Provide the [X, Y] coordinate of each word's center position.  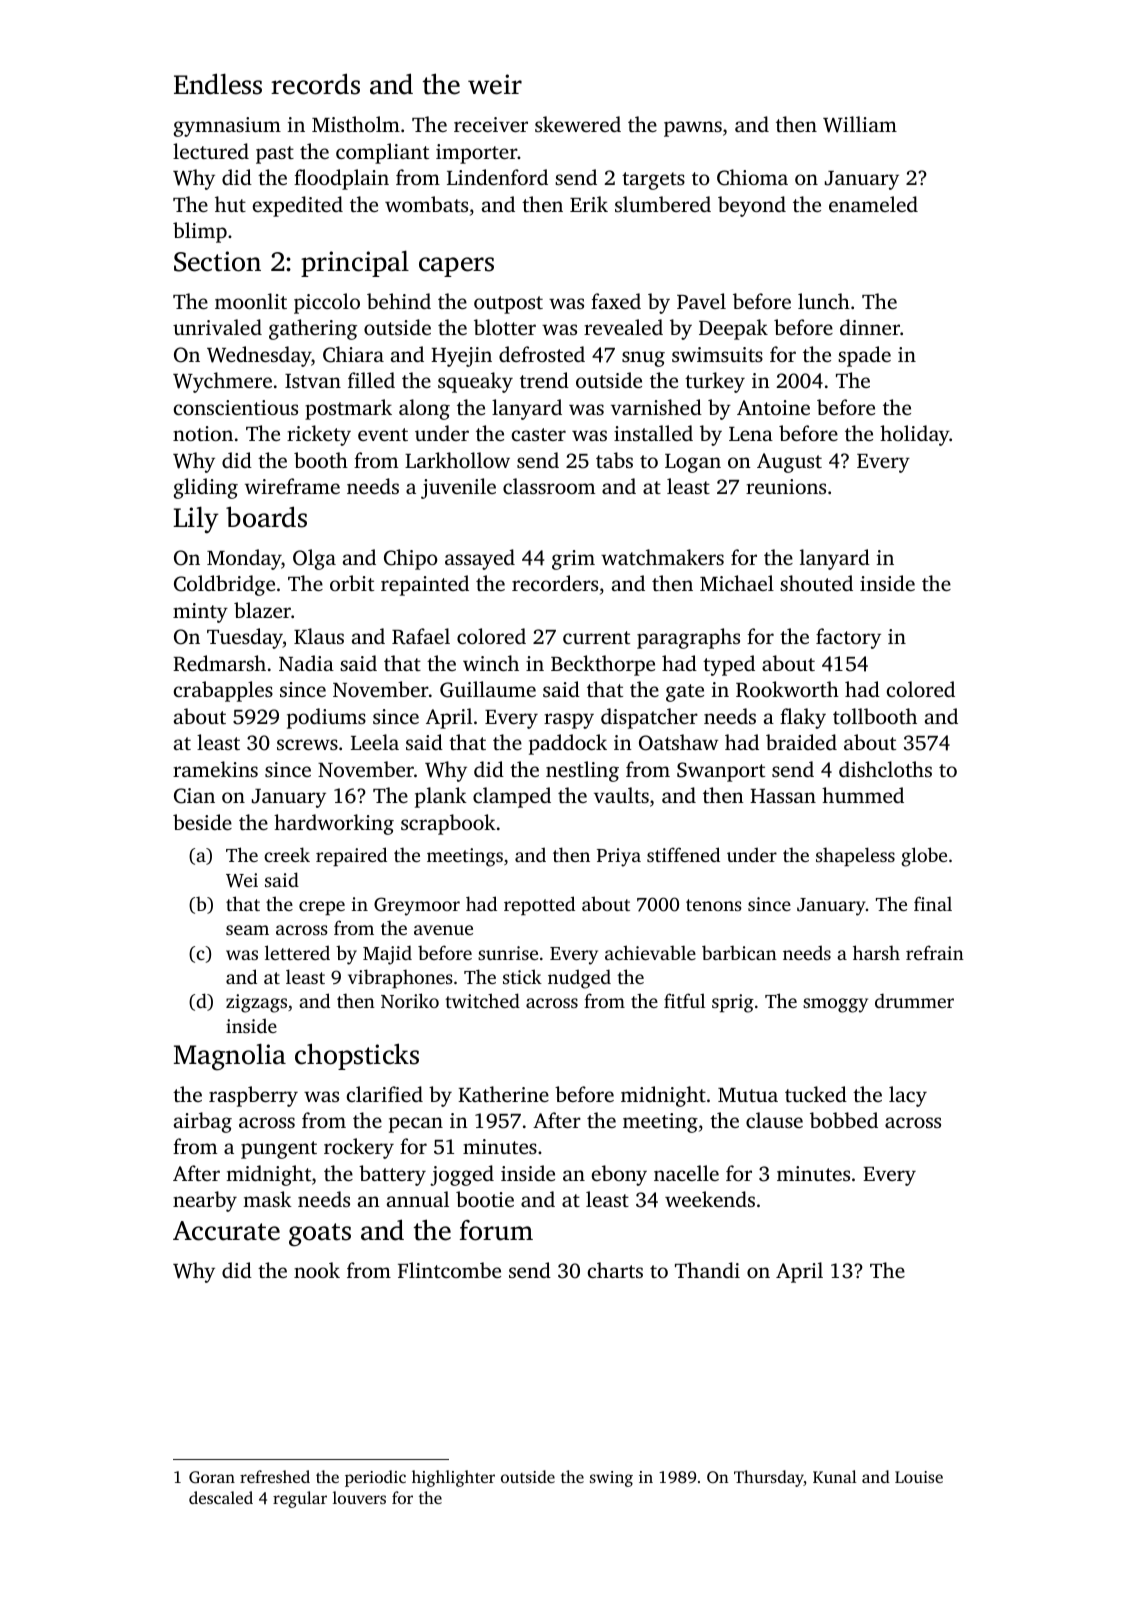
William [860, 124]
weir [495, 84]
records [315, 84]
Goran [212, 1477]
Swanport [721, 772]
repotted [539, 906]
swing [611, 1479]
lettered [297, 952]
